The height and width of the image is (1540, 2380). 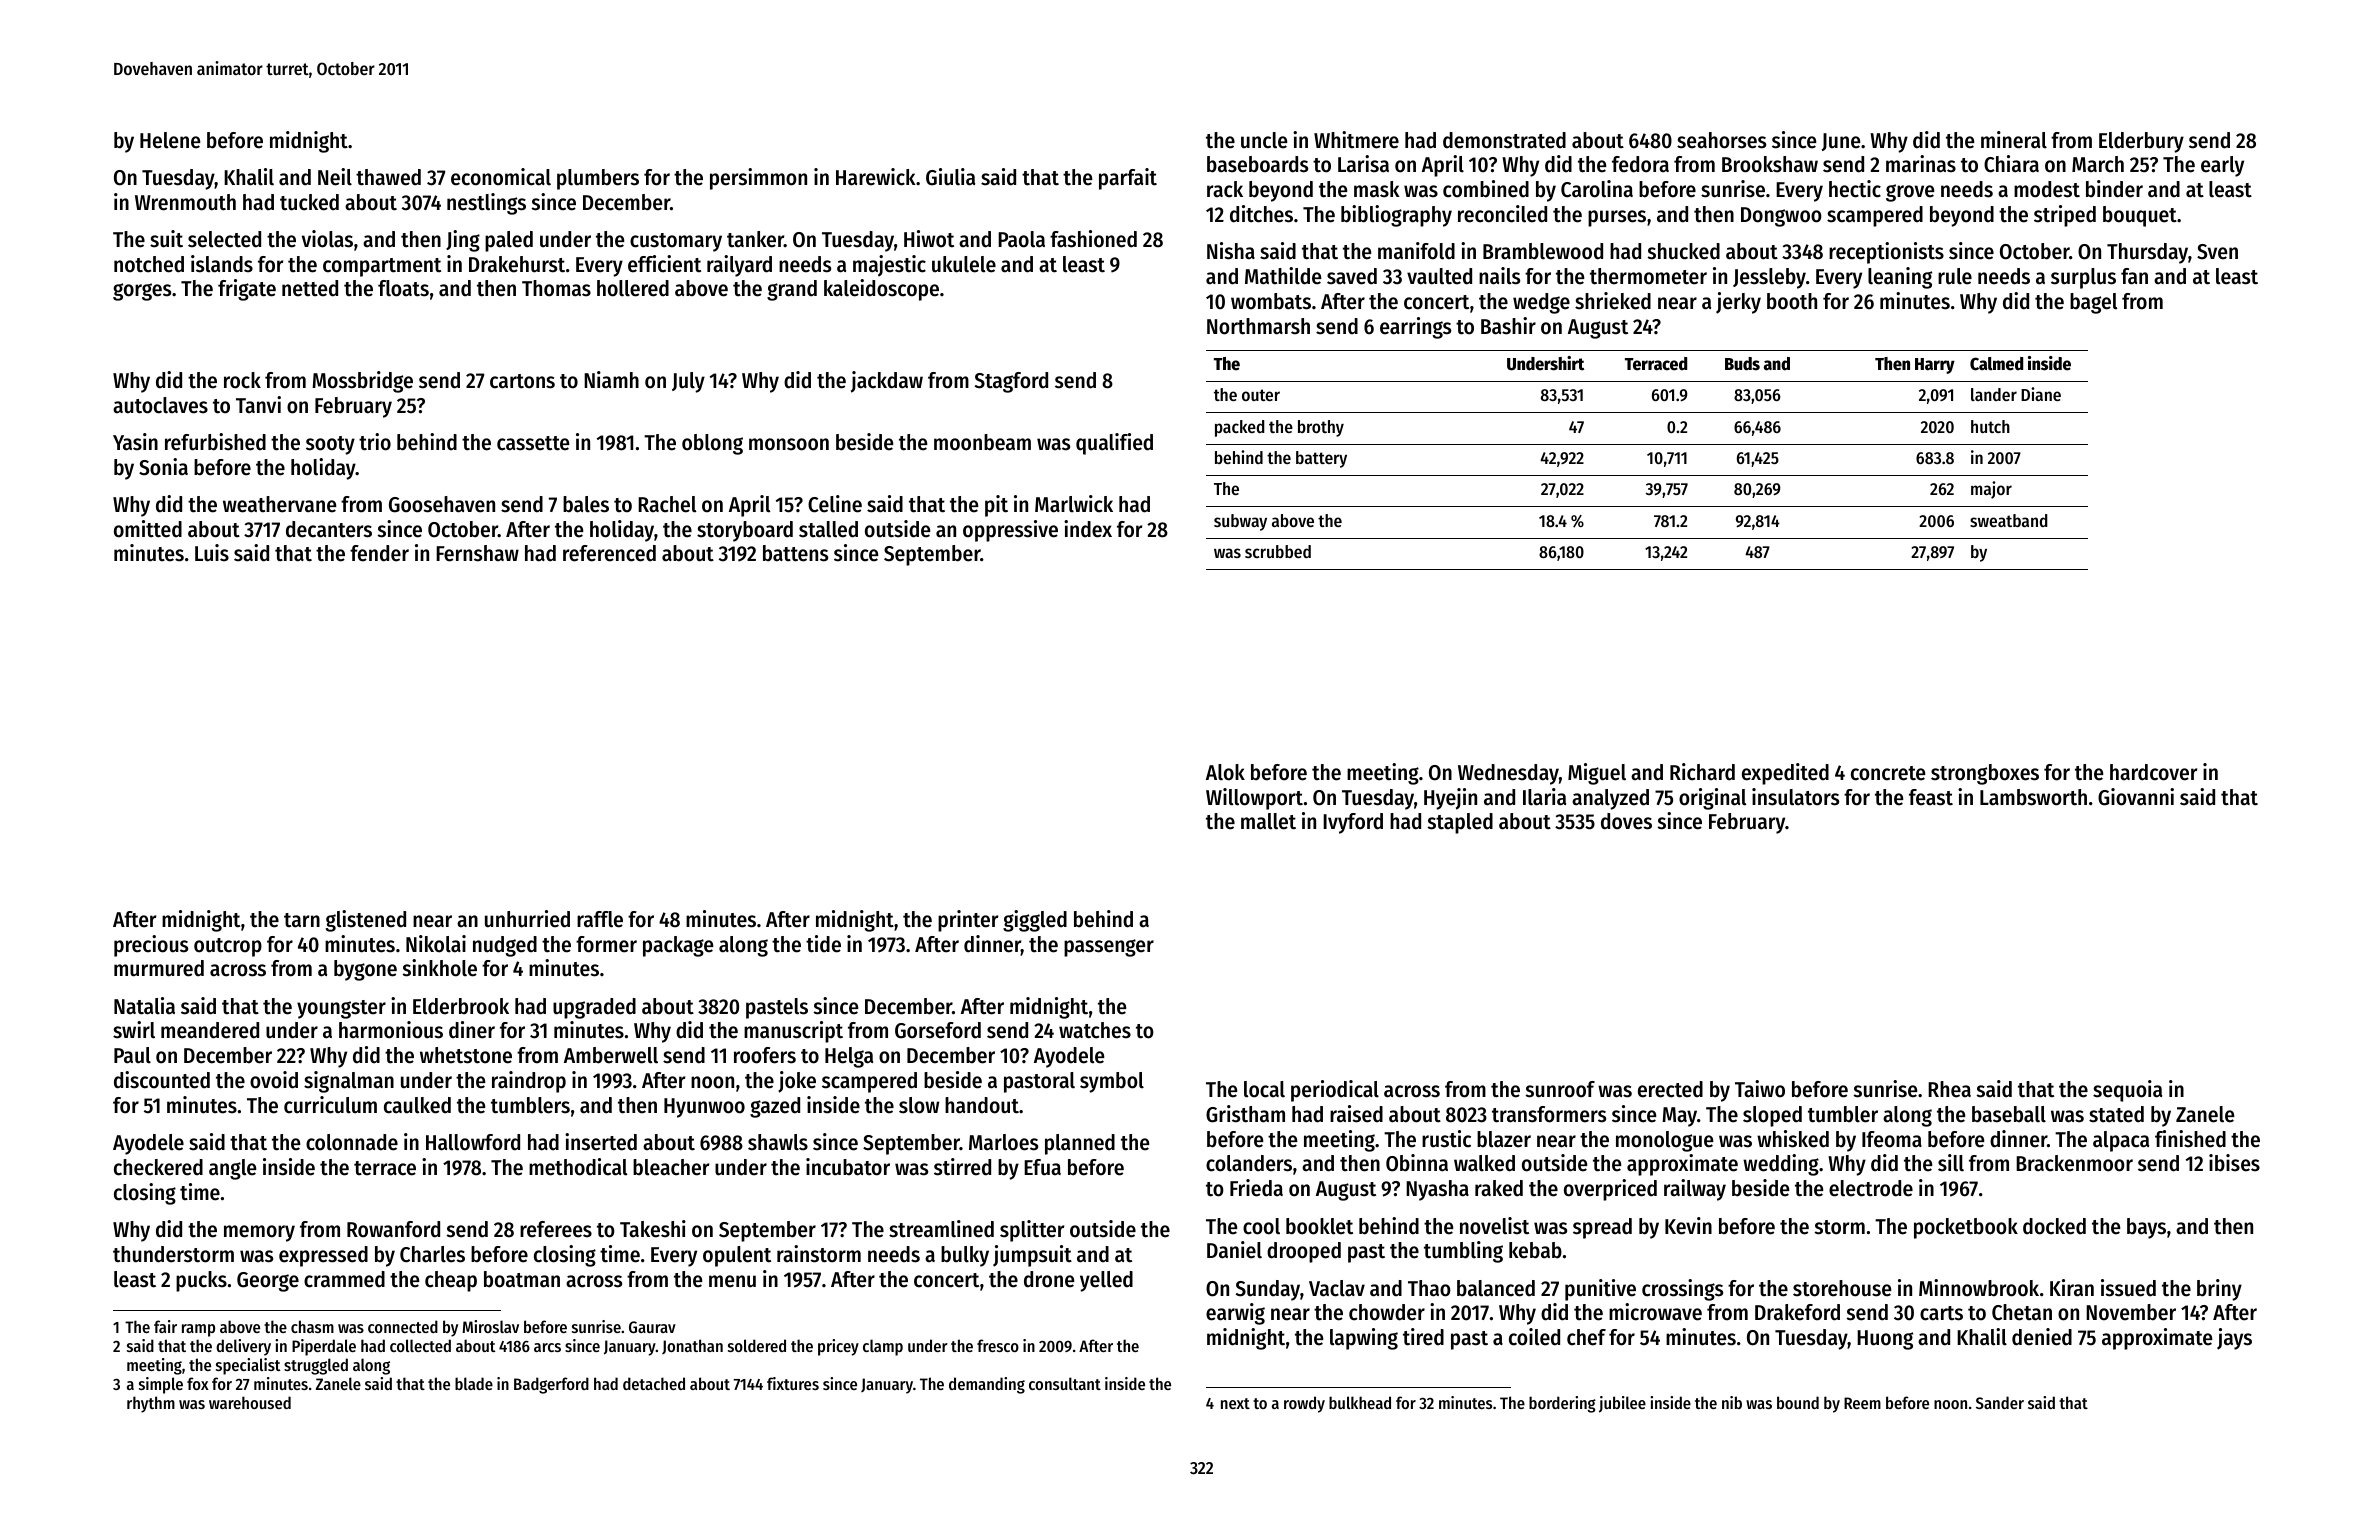 What do you see at coordinates (165, 1326) in the image?
I see `fair` at bounding box center [165, 1326].
